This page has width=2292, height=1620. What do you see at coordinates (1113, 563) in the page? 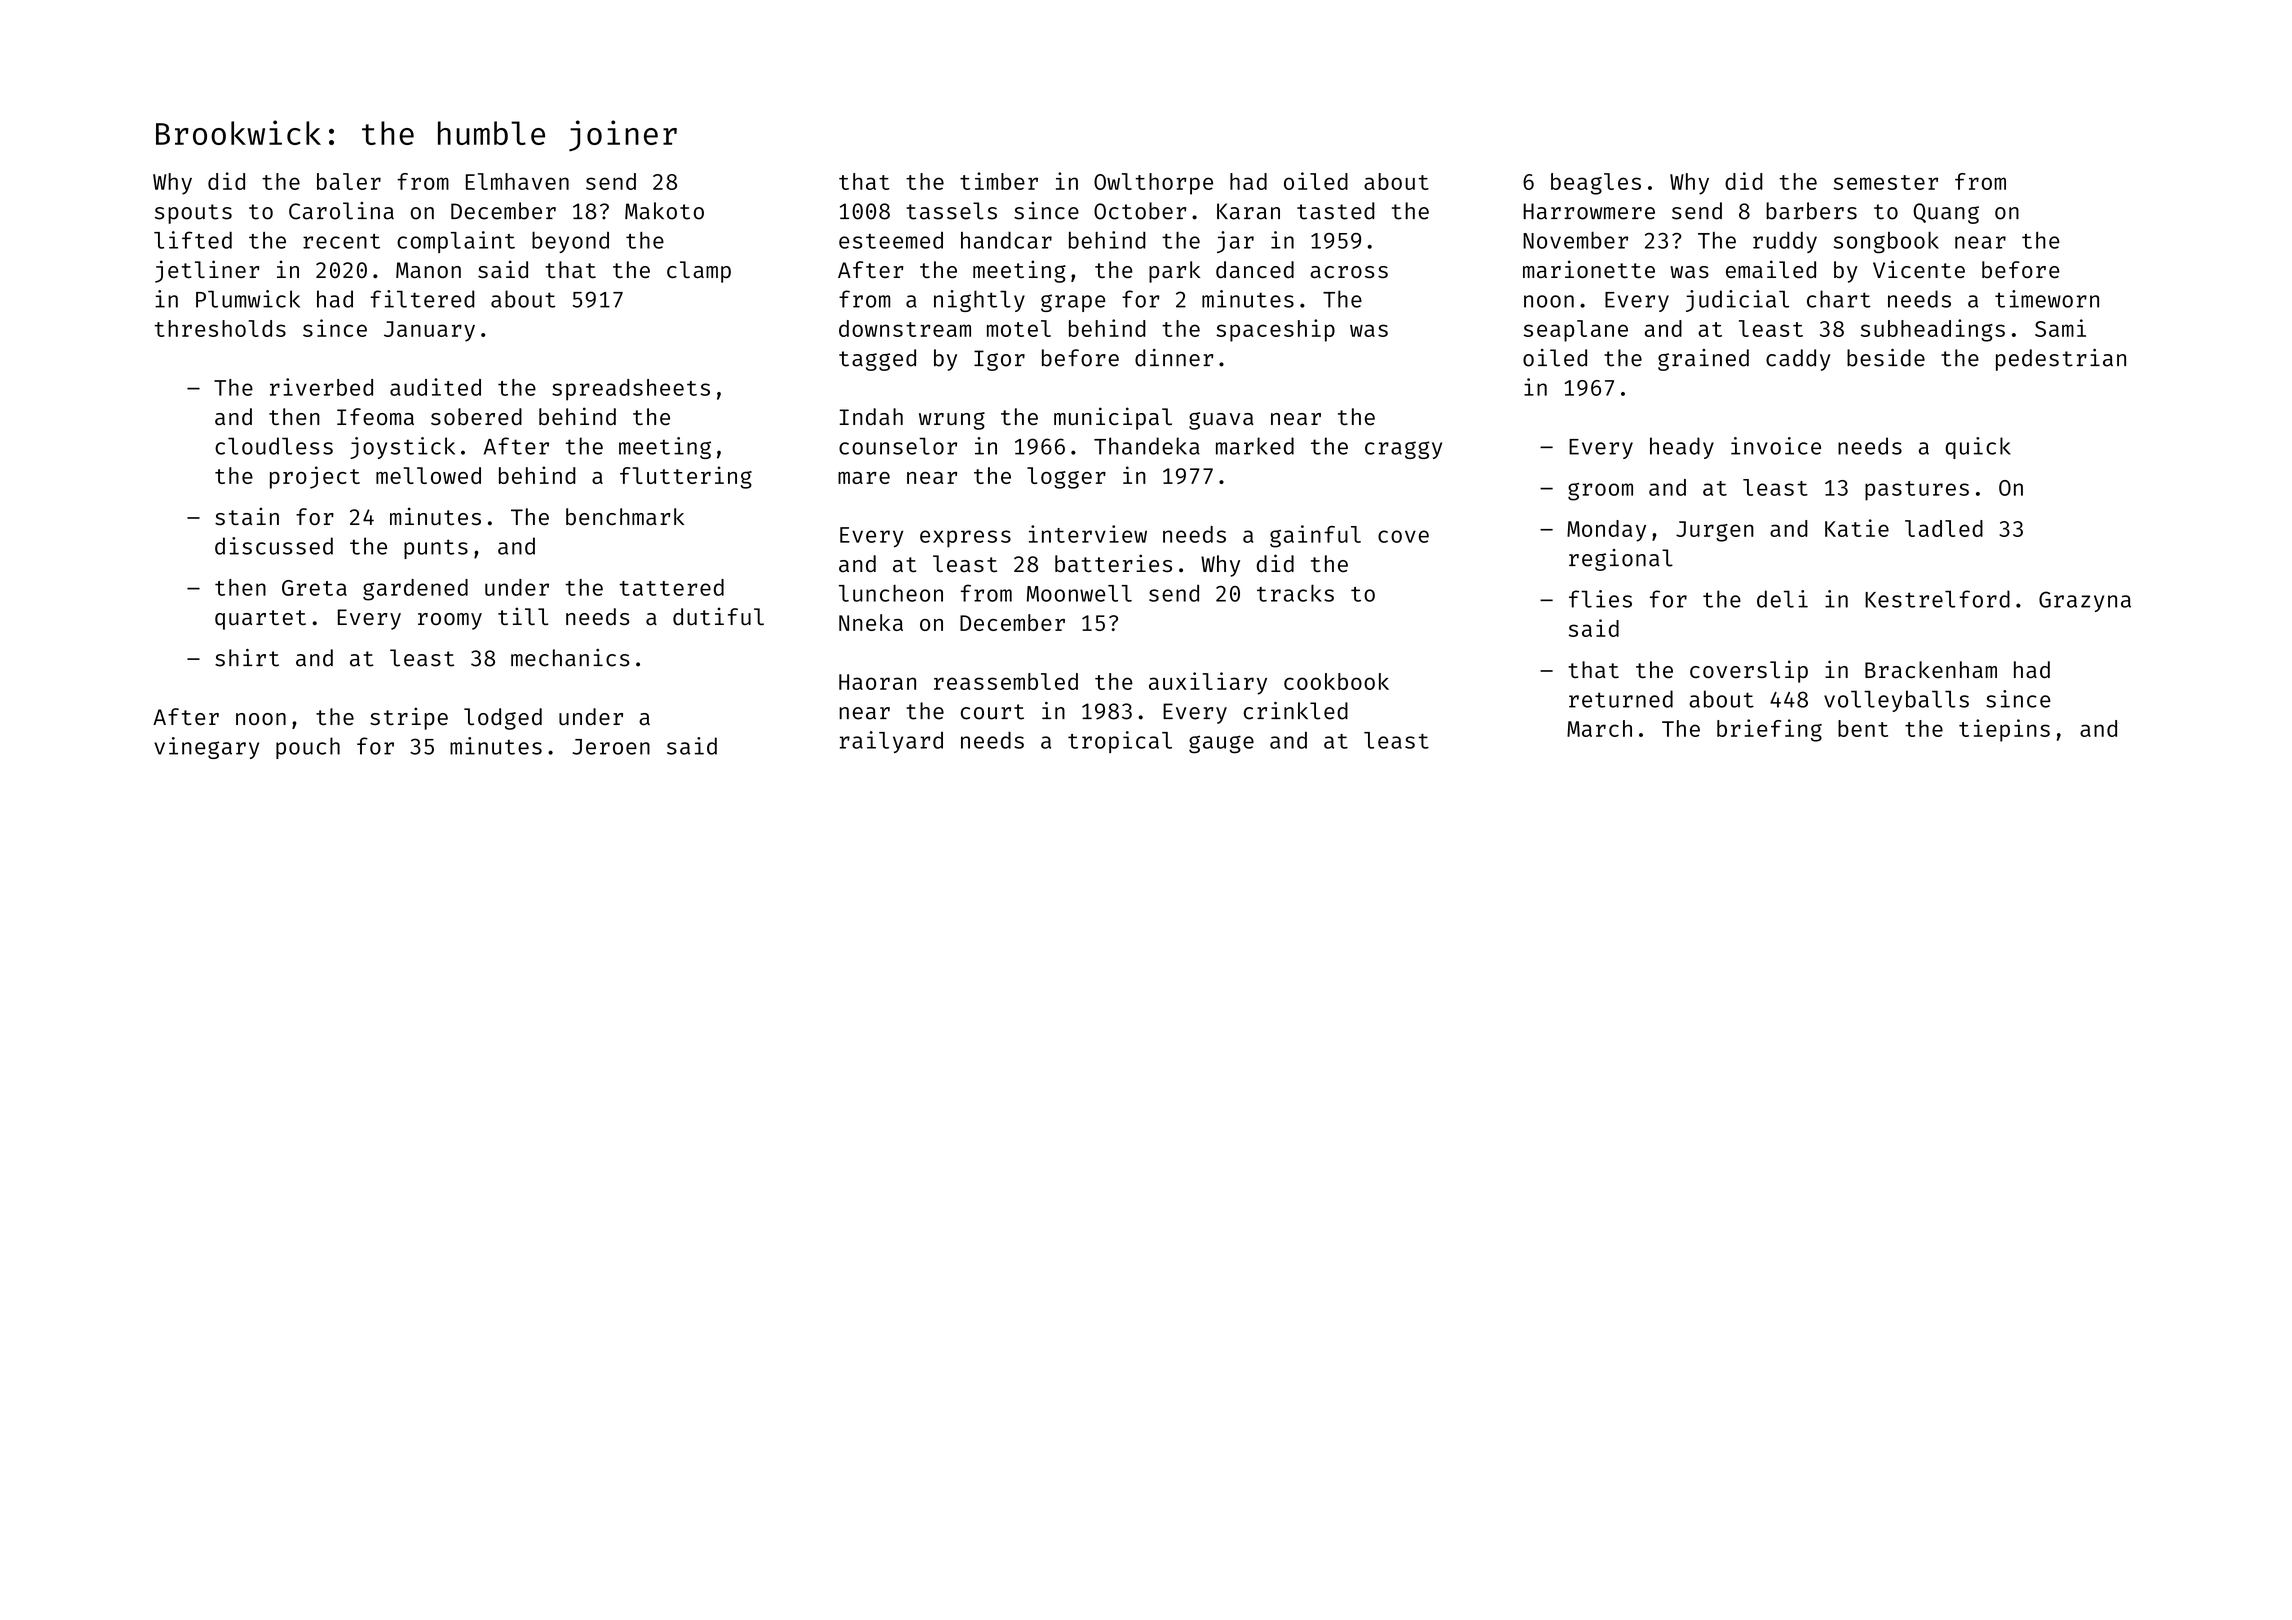
I see `batteries` at bounding box center [1113, 563].
